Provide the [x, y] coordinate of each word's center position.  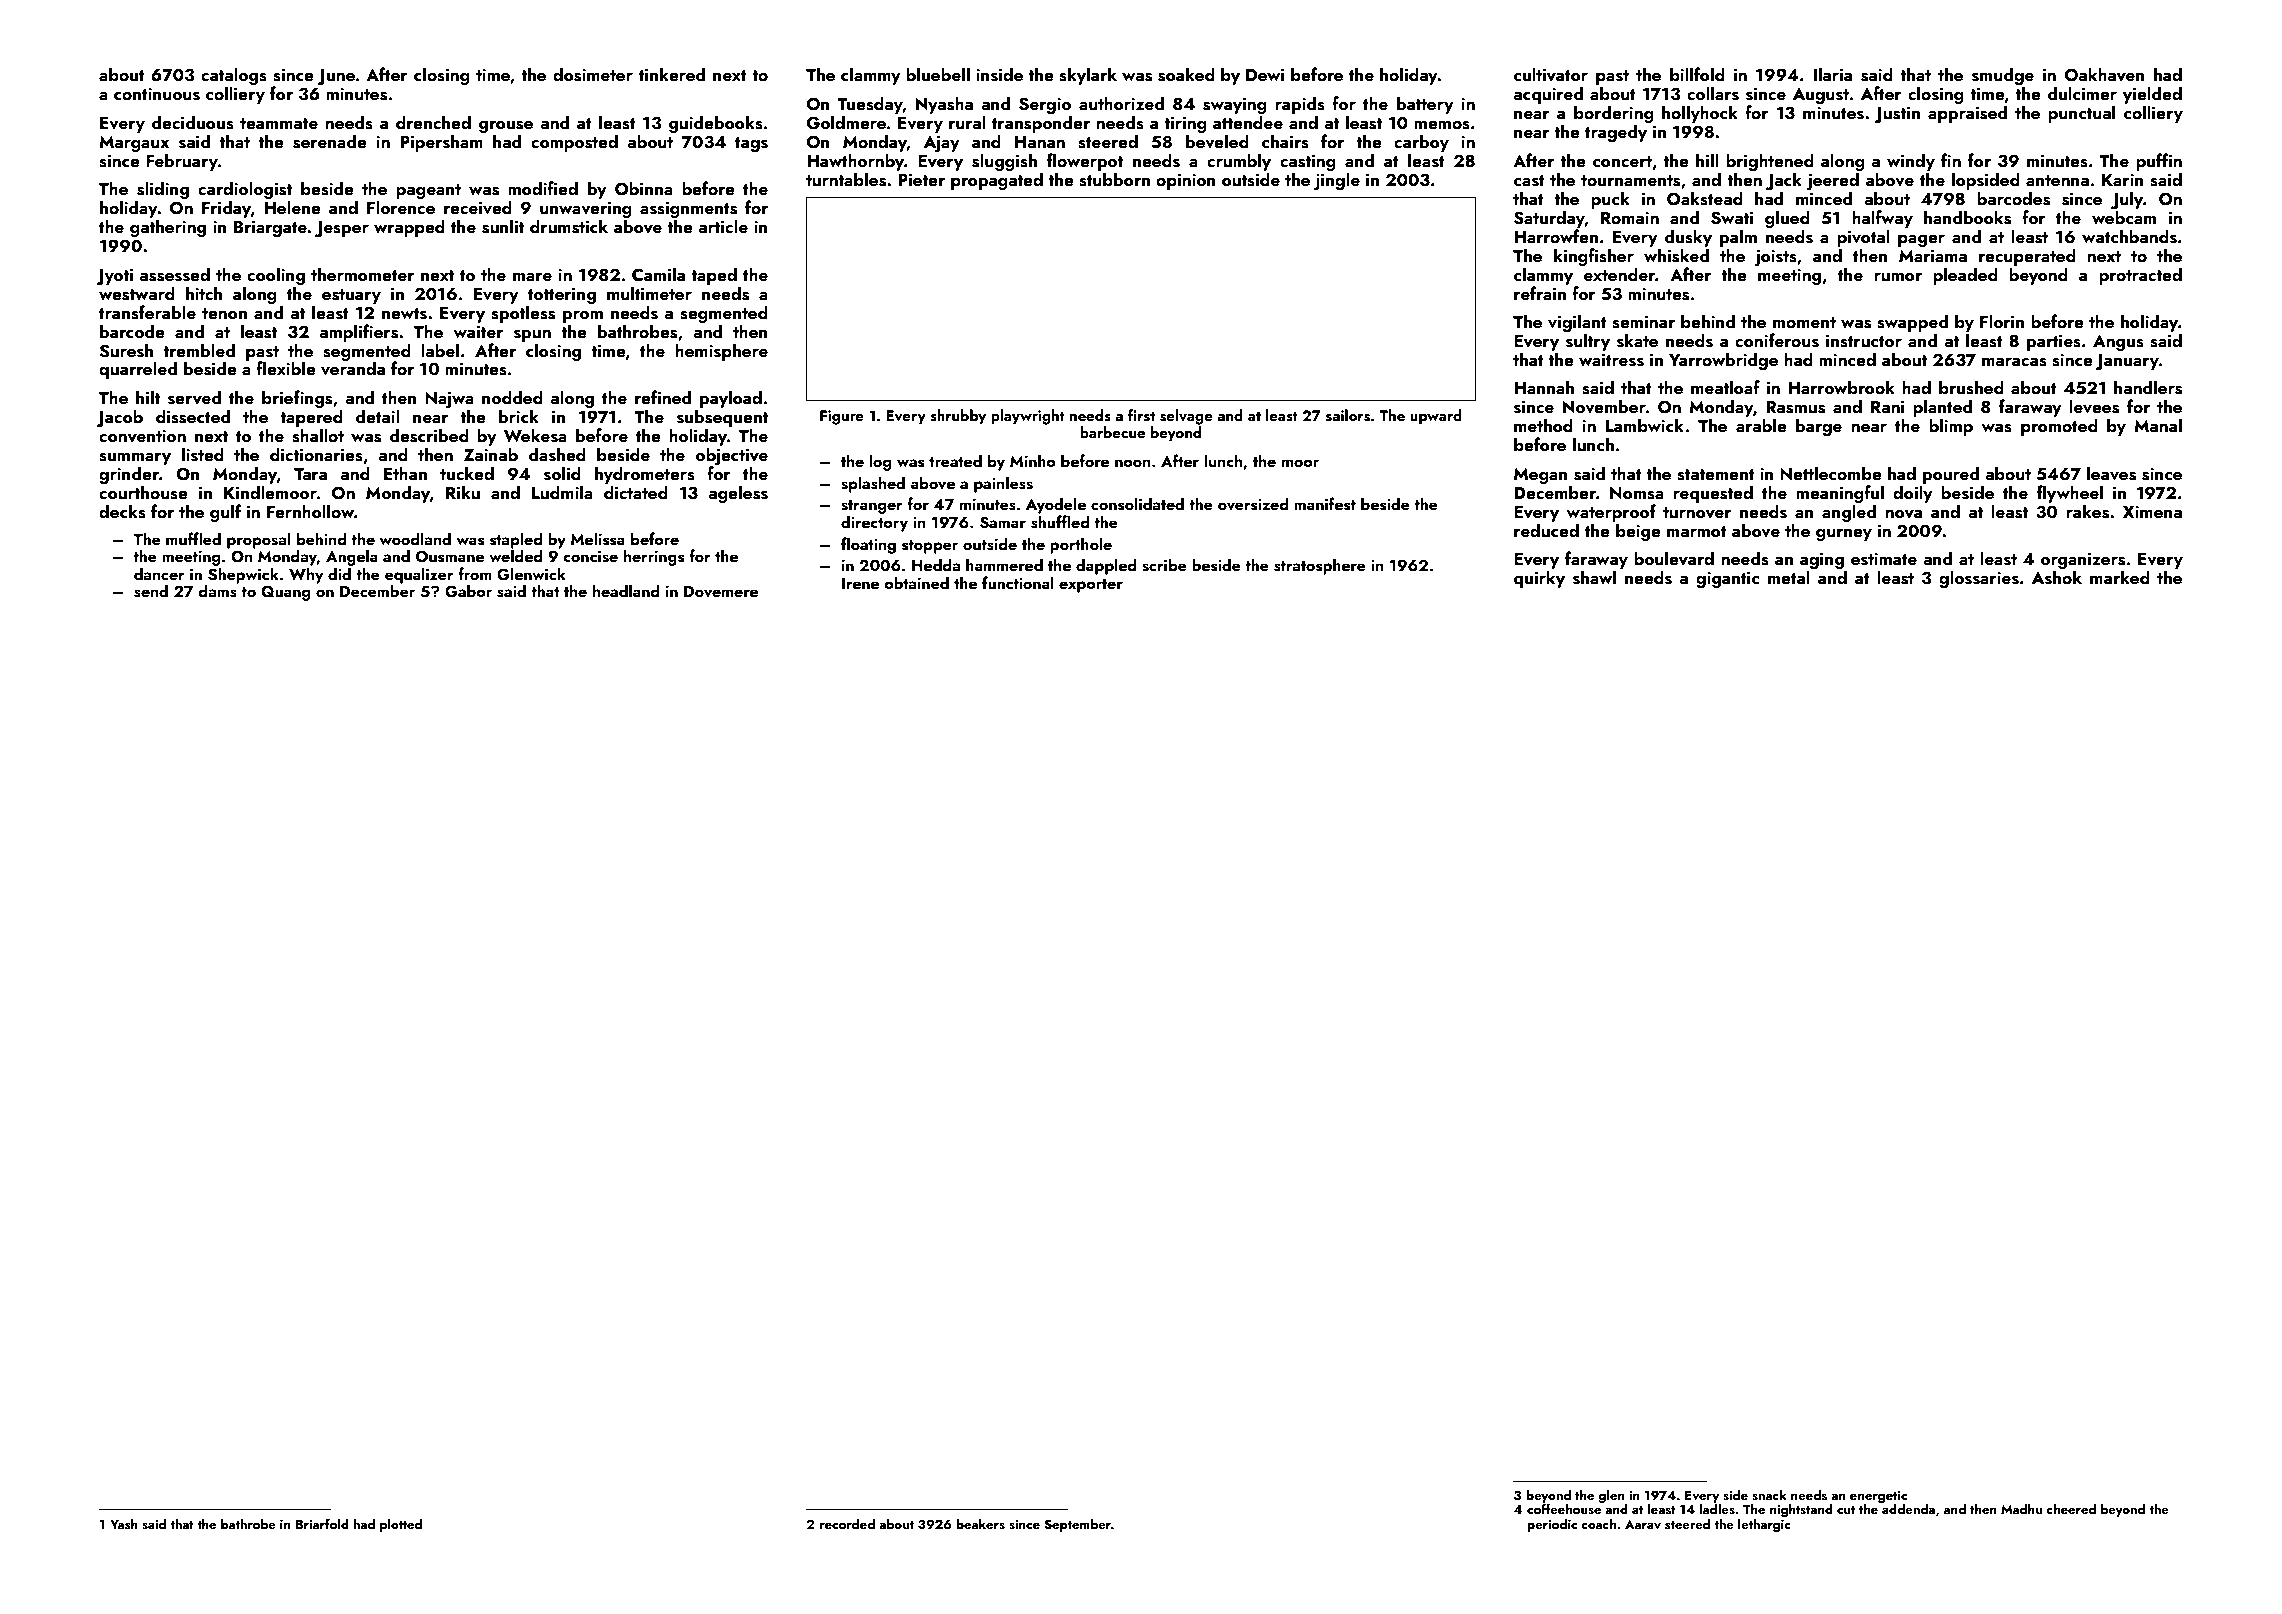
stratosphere [1320, 566]
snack [1769, 1495]
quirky [1539, 579]
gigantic [1727, 579]
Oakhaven [2105, 74]
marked [2120, 577]
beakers [980, 1524]
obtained [916, 582]
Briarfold [322, 1523]
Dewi [1265, 74]
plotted [401, 1525]
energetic [1878, 1496]
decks [122, 511]
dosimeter [593, 74]
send [151, 591]
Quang [285, 593]
